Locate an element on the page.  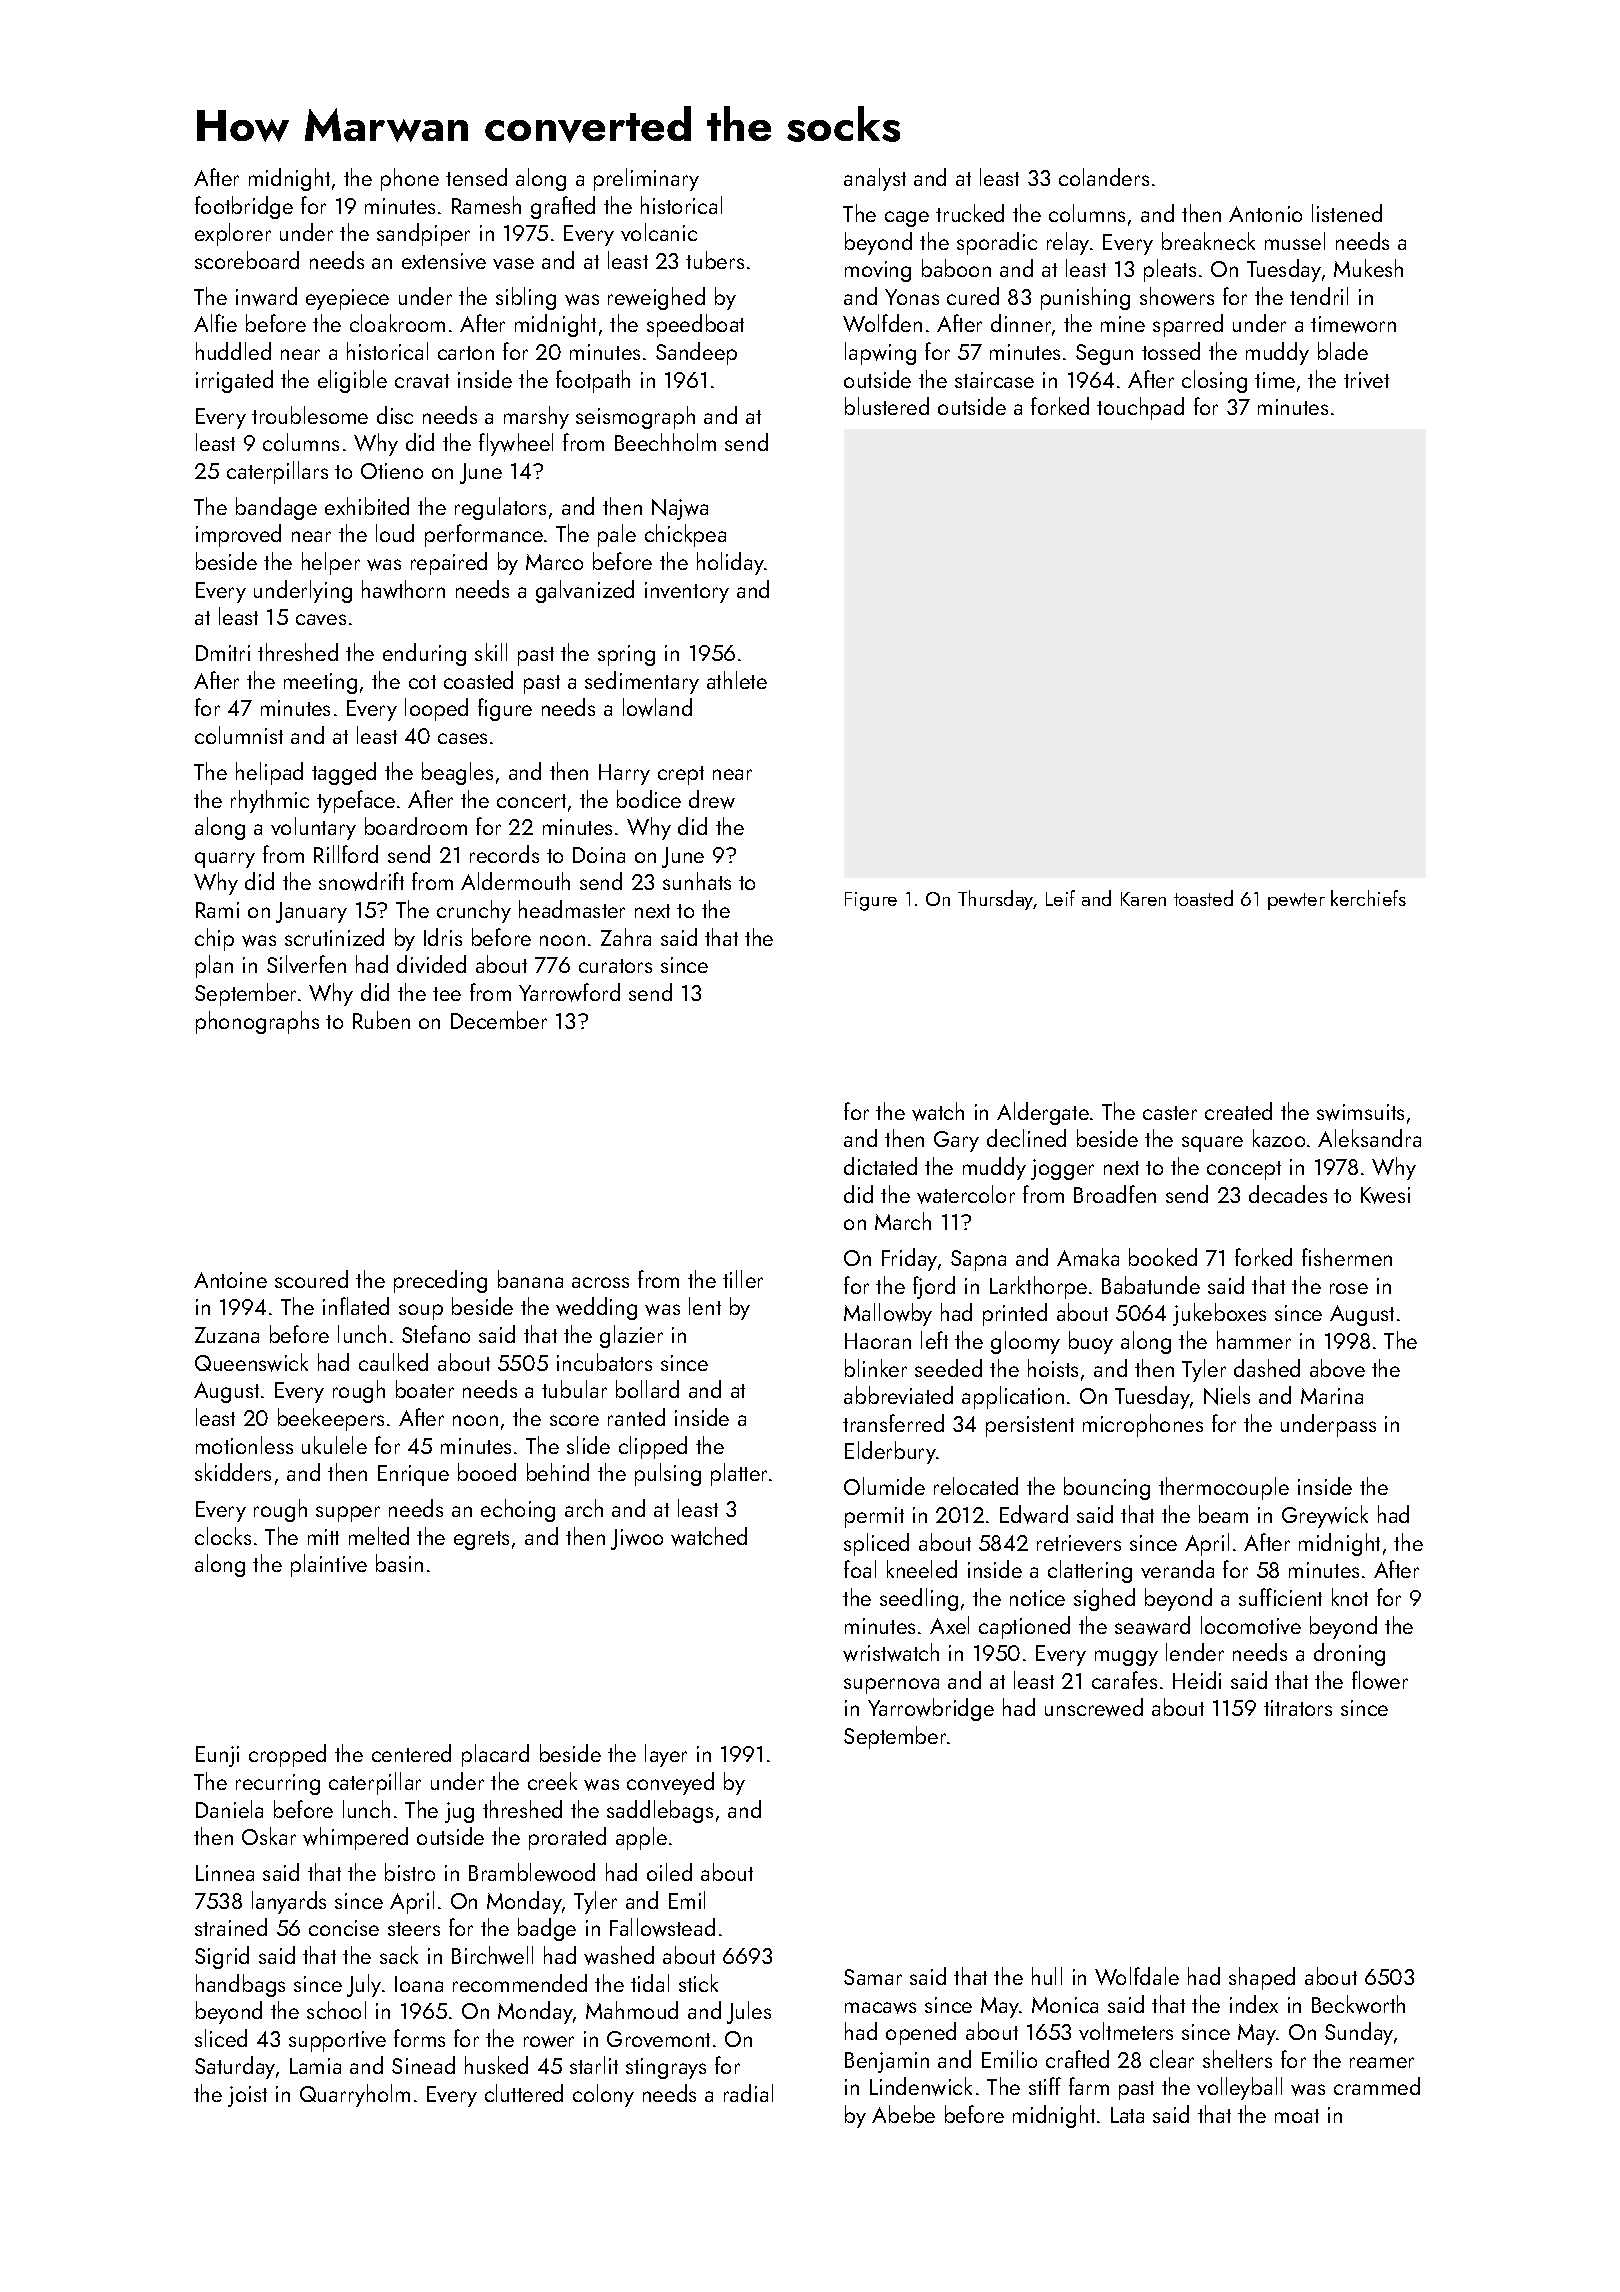
basin is located at coordinates (399, 1563).
